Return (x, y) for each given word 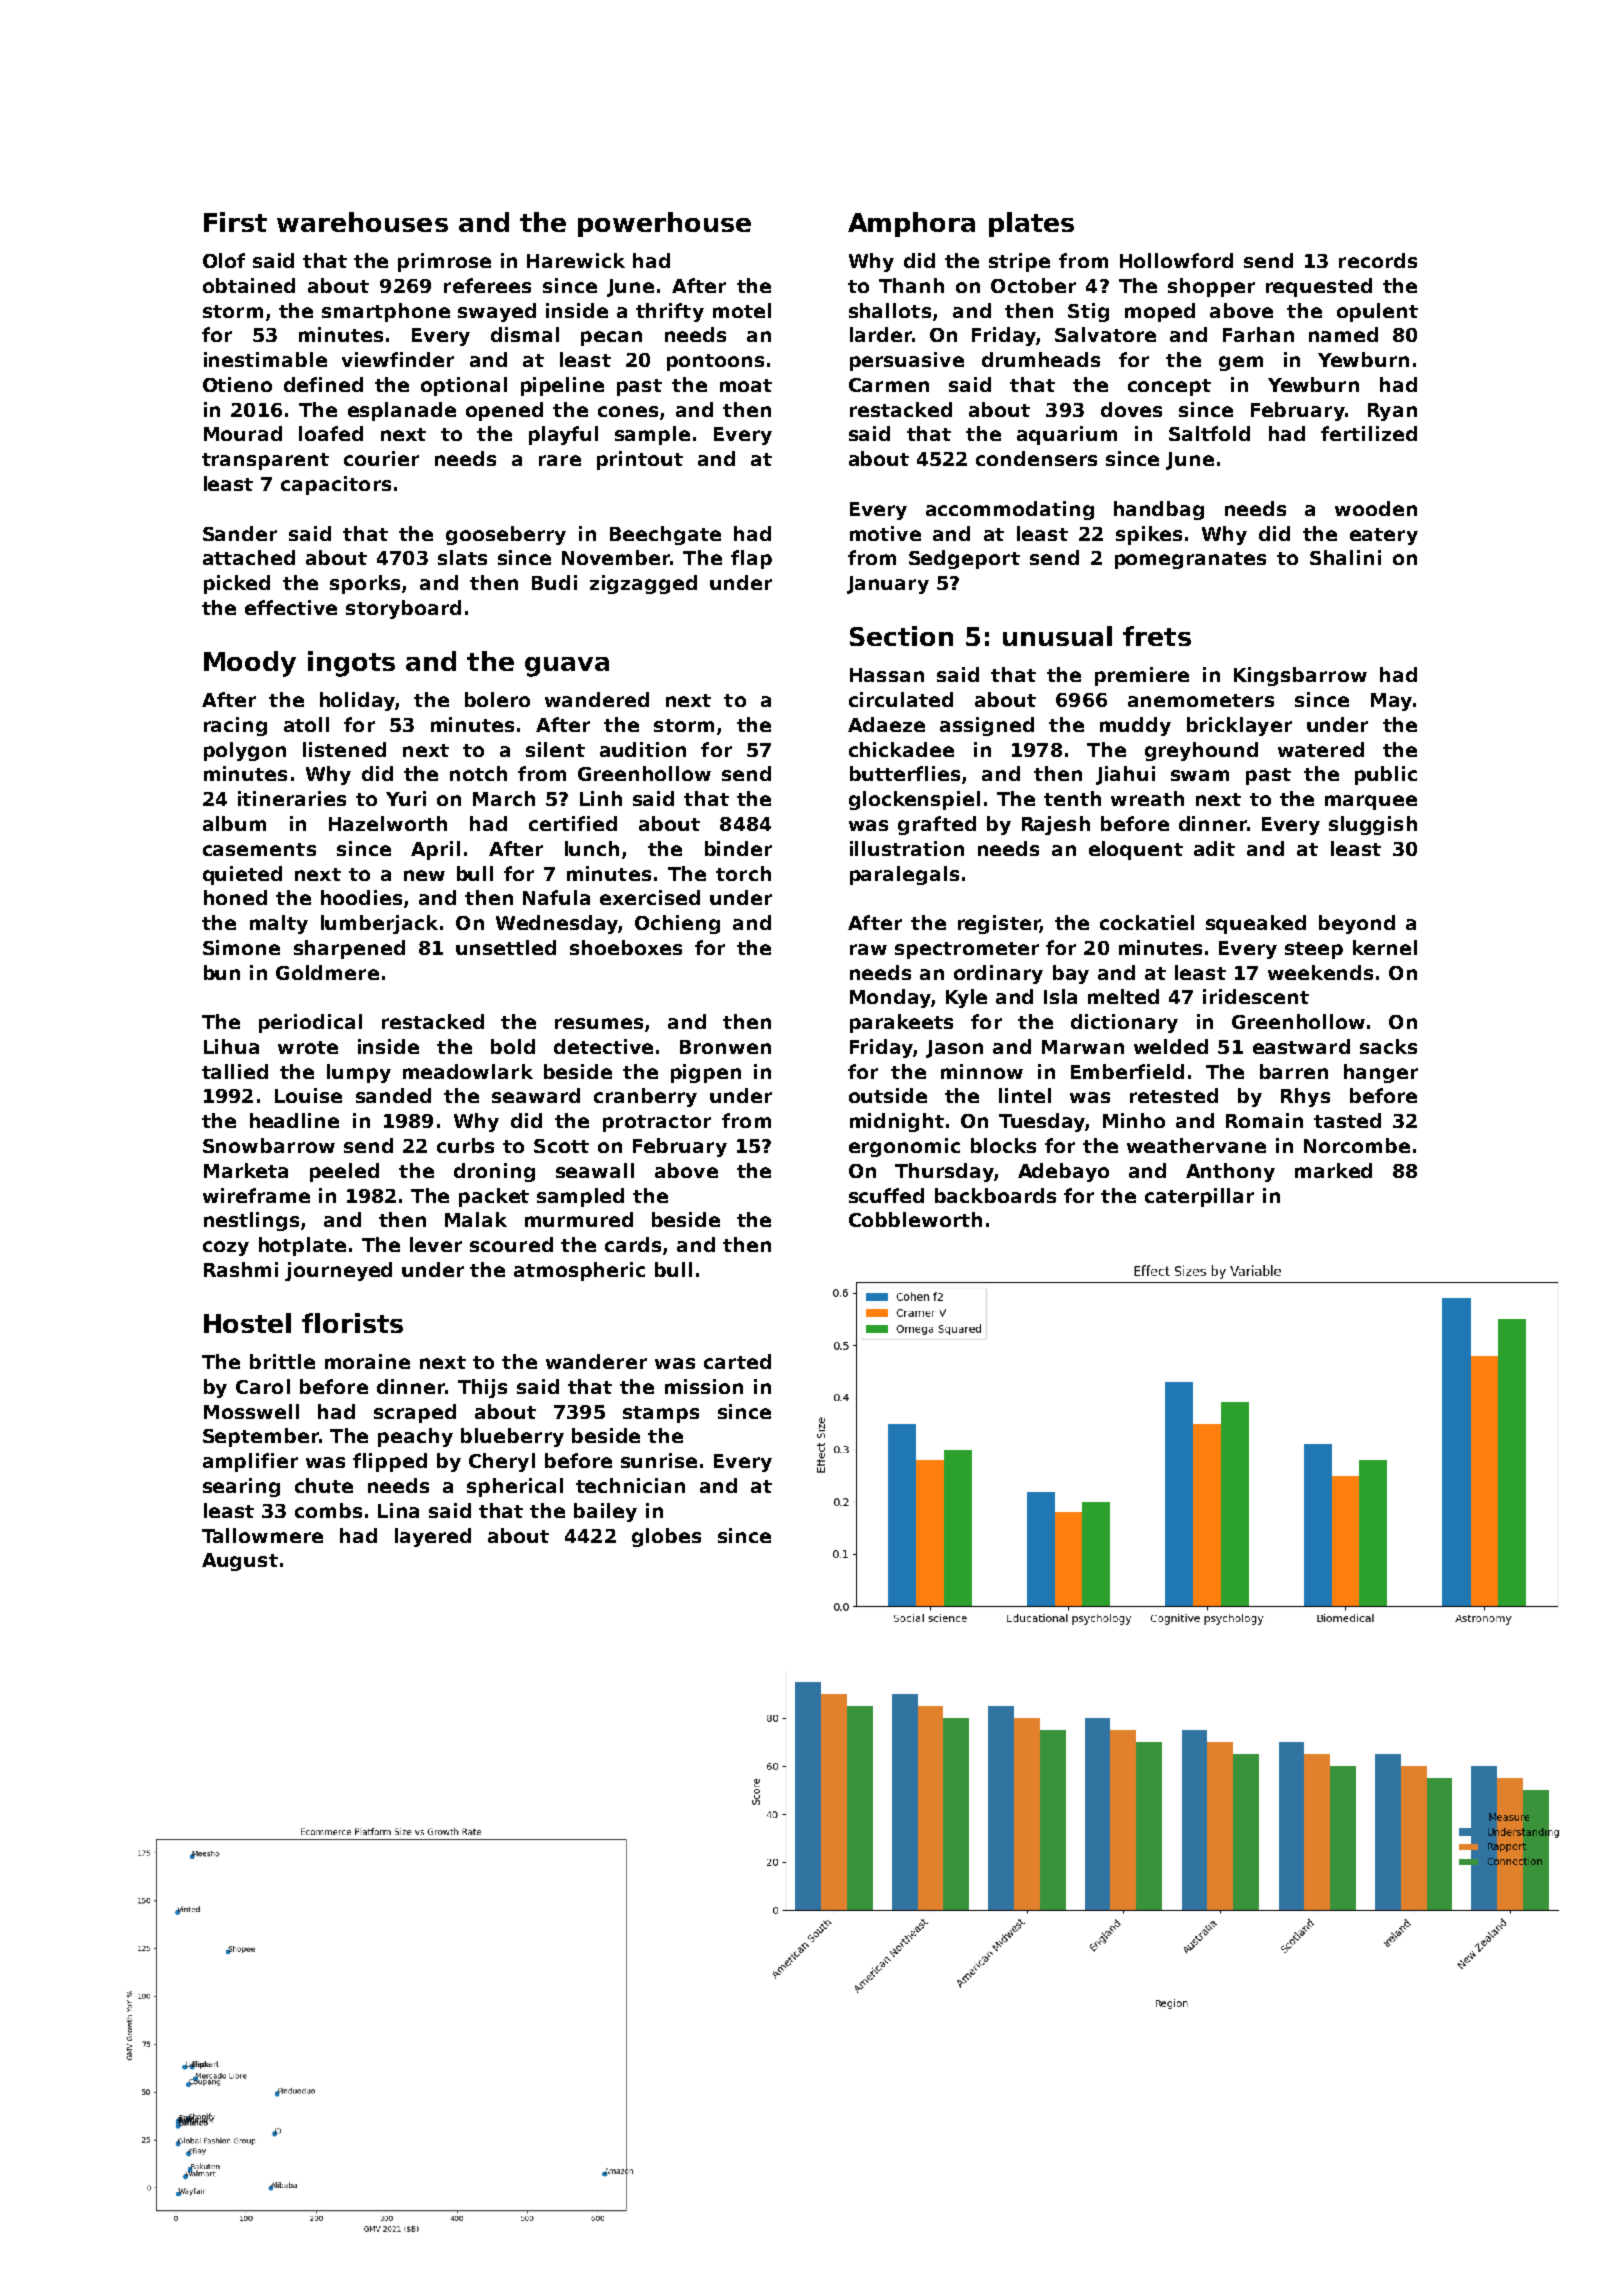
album (234, 823)
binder (738, 848)
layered (433, 1537)
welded (1171, 1046)
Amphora (911, 224)
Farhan (1258, 334)
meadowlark (468, 1071)
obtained (249, 285)
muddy (1135, 726)
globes (666, 1537)
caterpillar (1199, 1197)
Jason (954, 1049)
